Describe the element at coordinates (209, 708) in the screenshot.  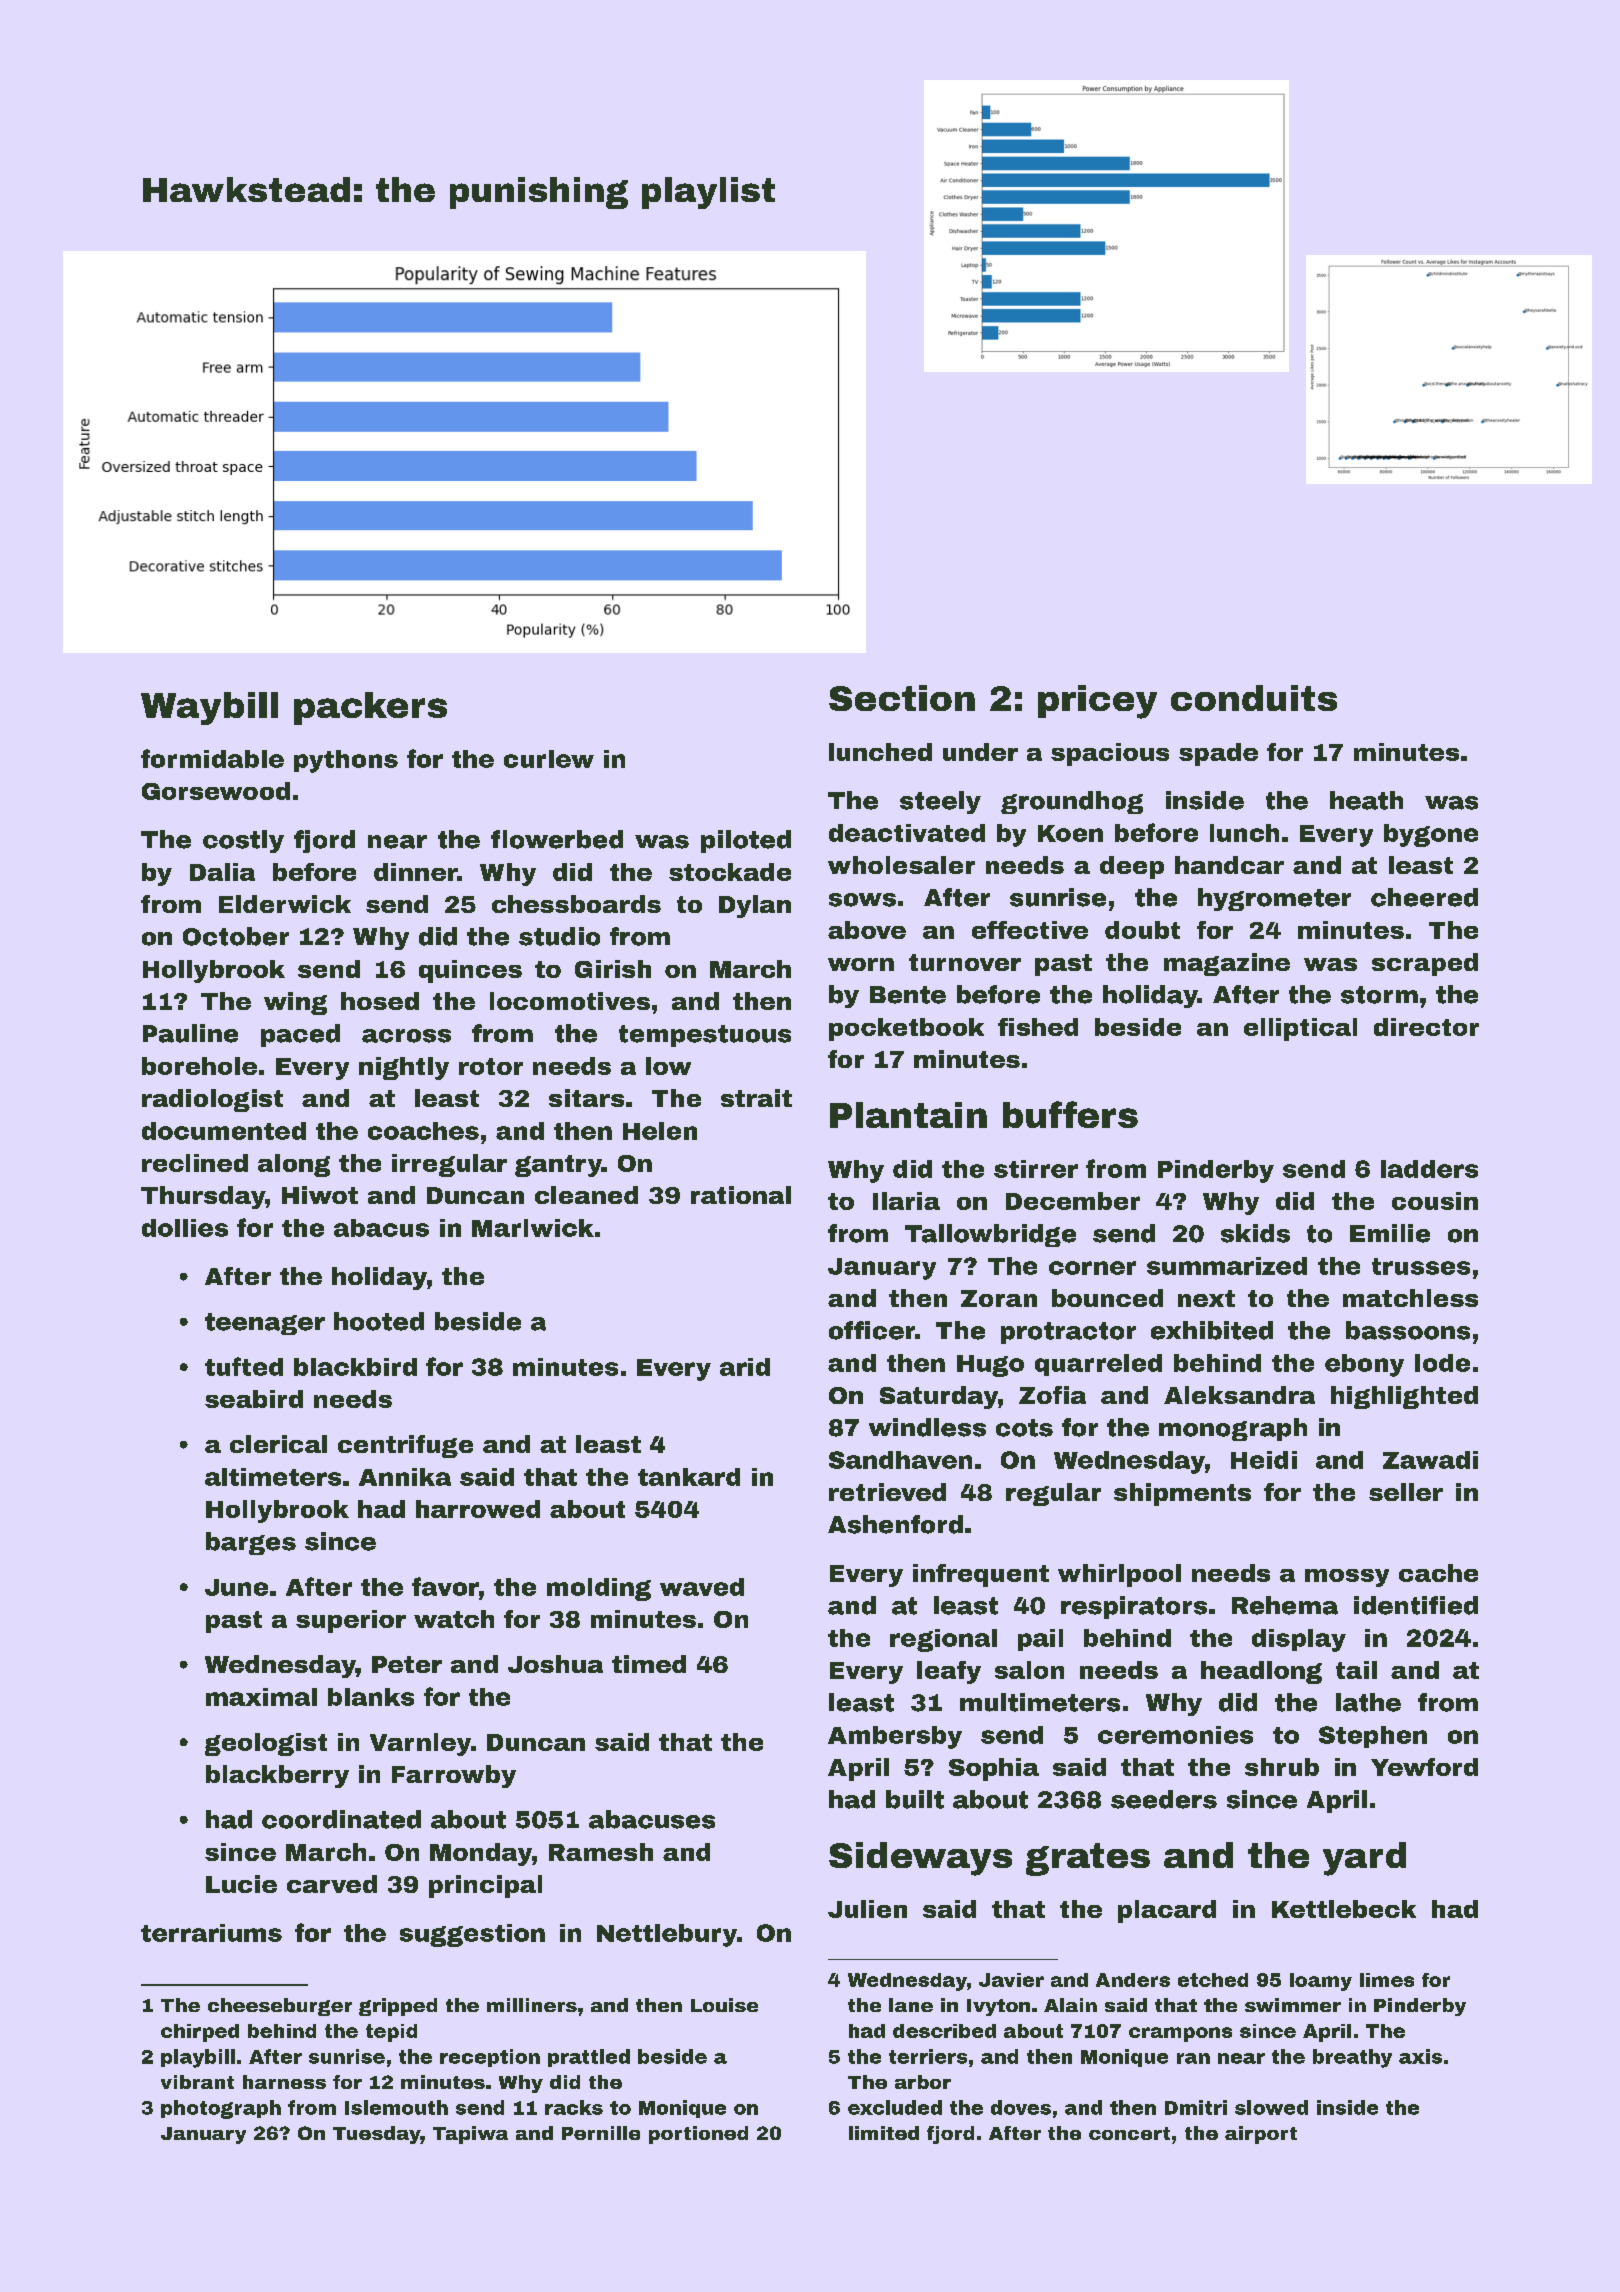
I see `Waybill` at that location.
